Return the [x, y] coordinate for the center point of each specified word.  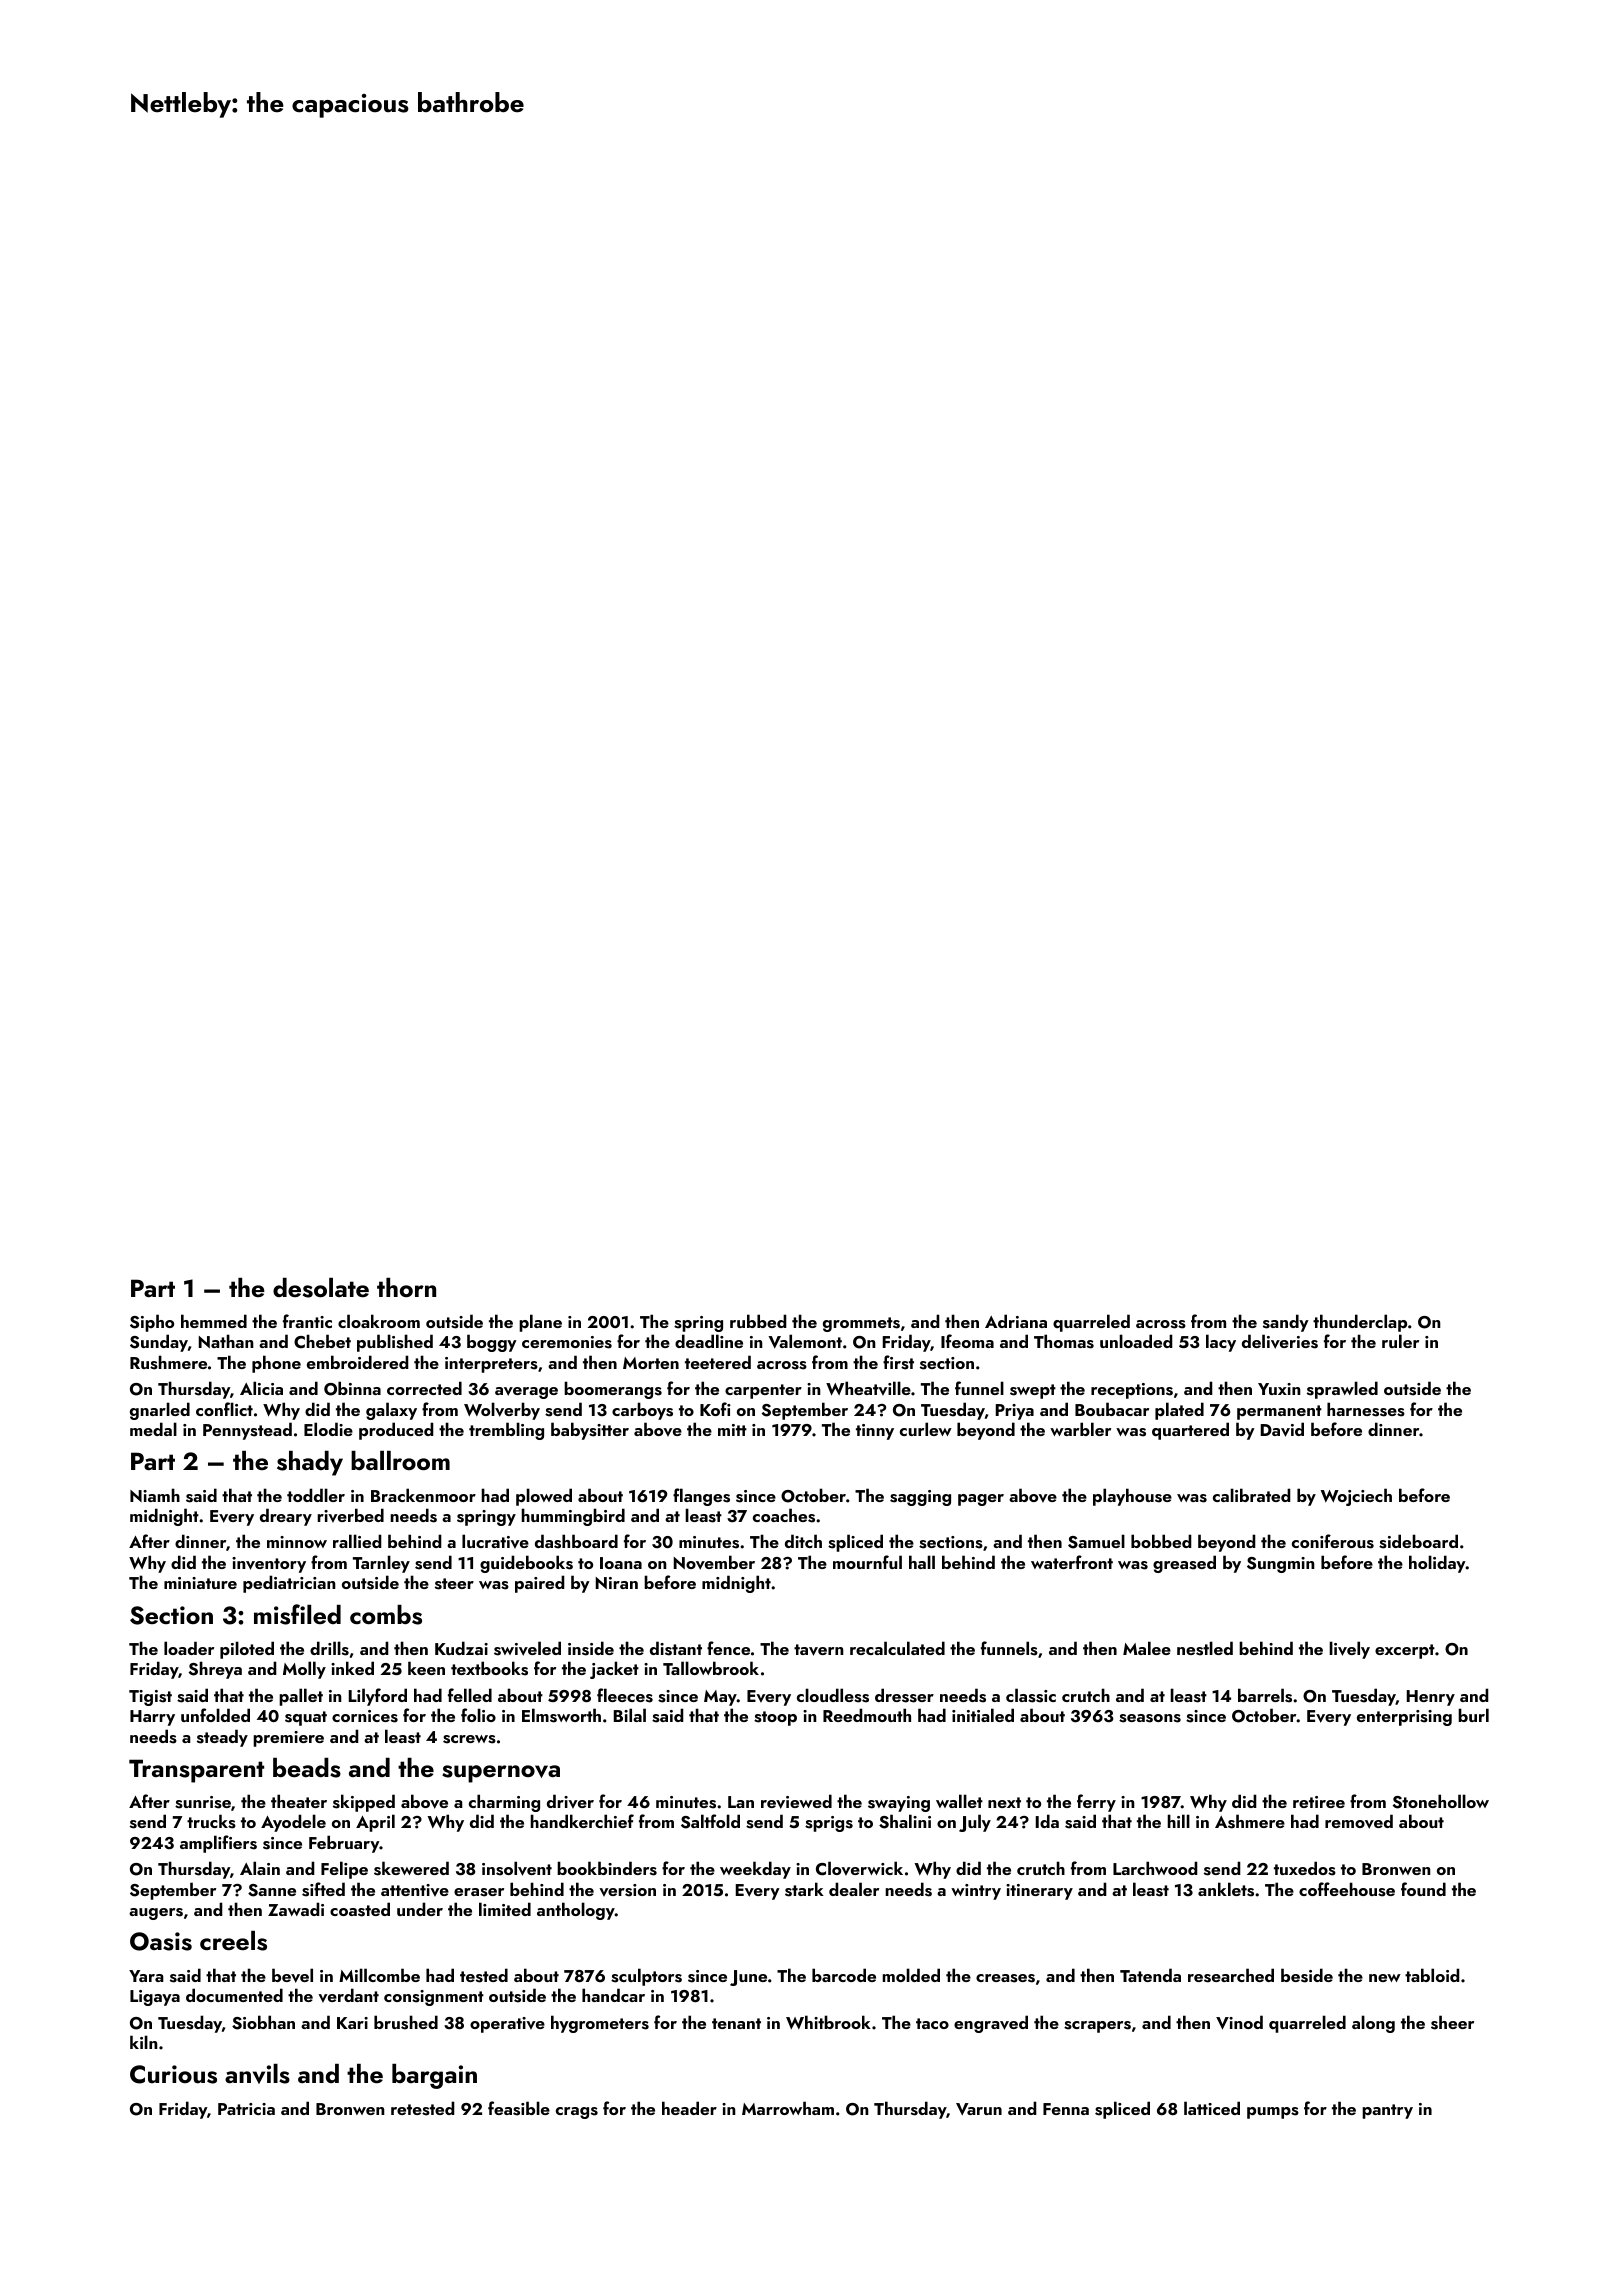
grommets [861, 1324]
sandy [1286, 1323]
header [689, 2108]
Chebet [322, 1341]
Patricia [246, 2109]
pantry [1387, 2111]
